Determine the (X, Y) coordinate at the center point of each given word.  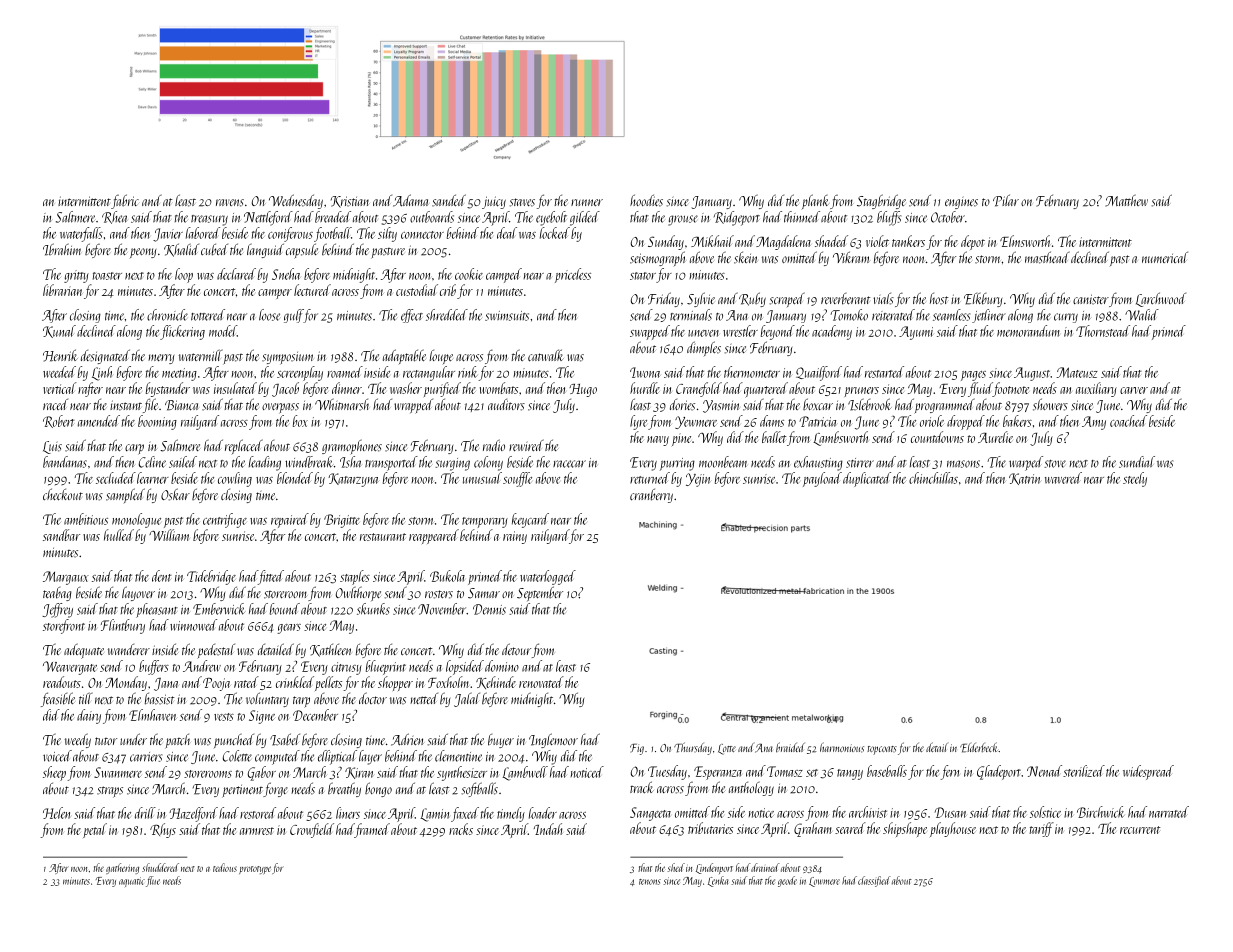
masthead (1047, 257)
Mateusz (1077, 372)
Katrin (1024, 479)
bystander (168, 389)
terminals (691, 315)
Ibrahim (62, 249)
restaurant (383, 537)
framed (372, 830)
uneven (703, 333)
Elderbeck (979, 747)
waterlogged (548, 577)
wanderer (129, 649)
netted (424, 698)
